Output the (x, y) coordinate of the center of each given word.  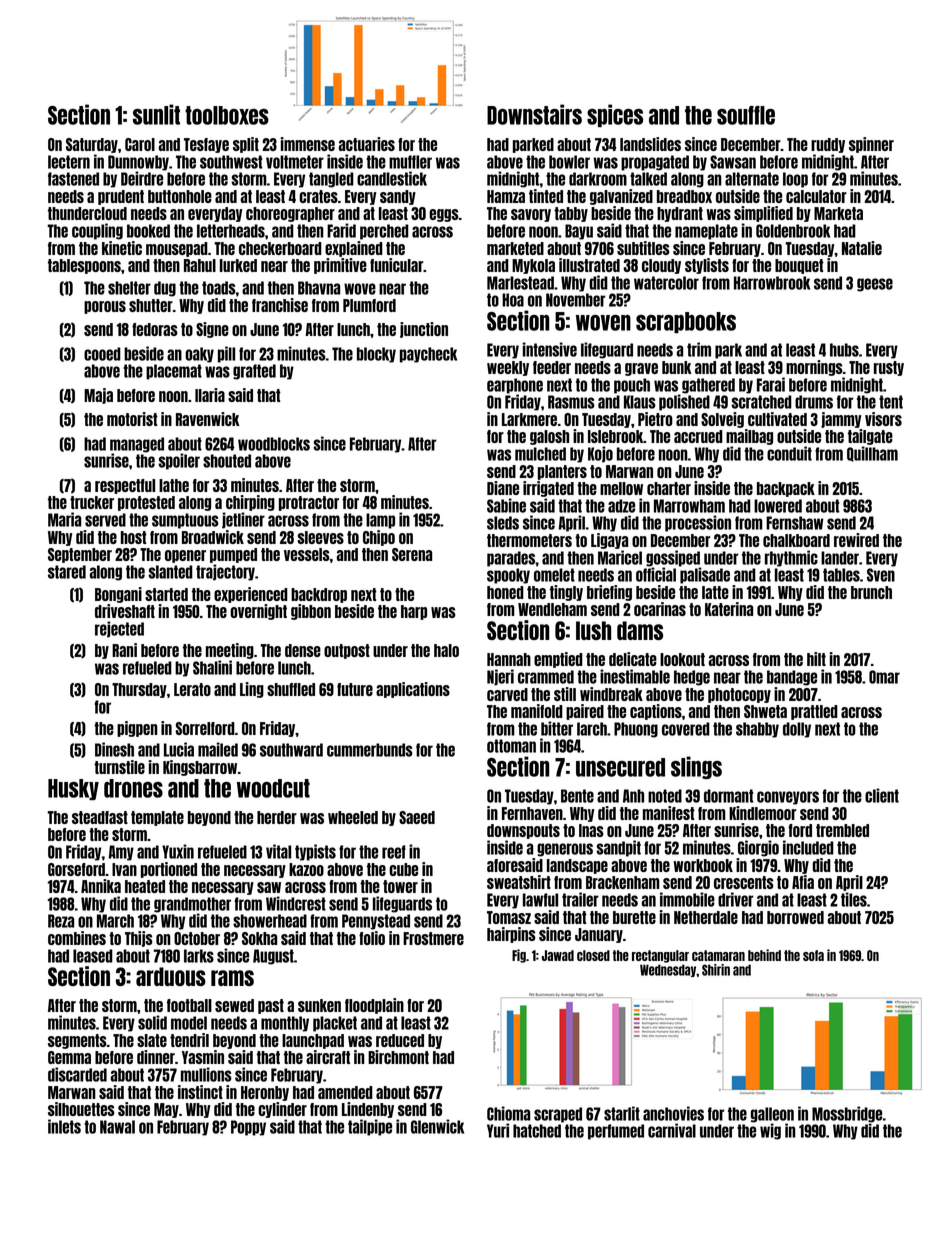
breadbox (684, 196)
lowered (778, 506)
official (656, 574)
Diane (503, 488)
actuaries (367, 144)
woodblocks (274, 444)
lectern (69, 162)
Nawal (117, 1127)
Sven (881, 575)
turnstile (119, 767)
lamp (380, 521)
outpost (347, 651)
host (134, 537)
